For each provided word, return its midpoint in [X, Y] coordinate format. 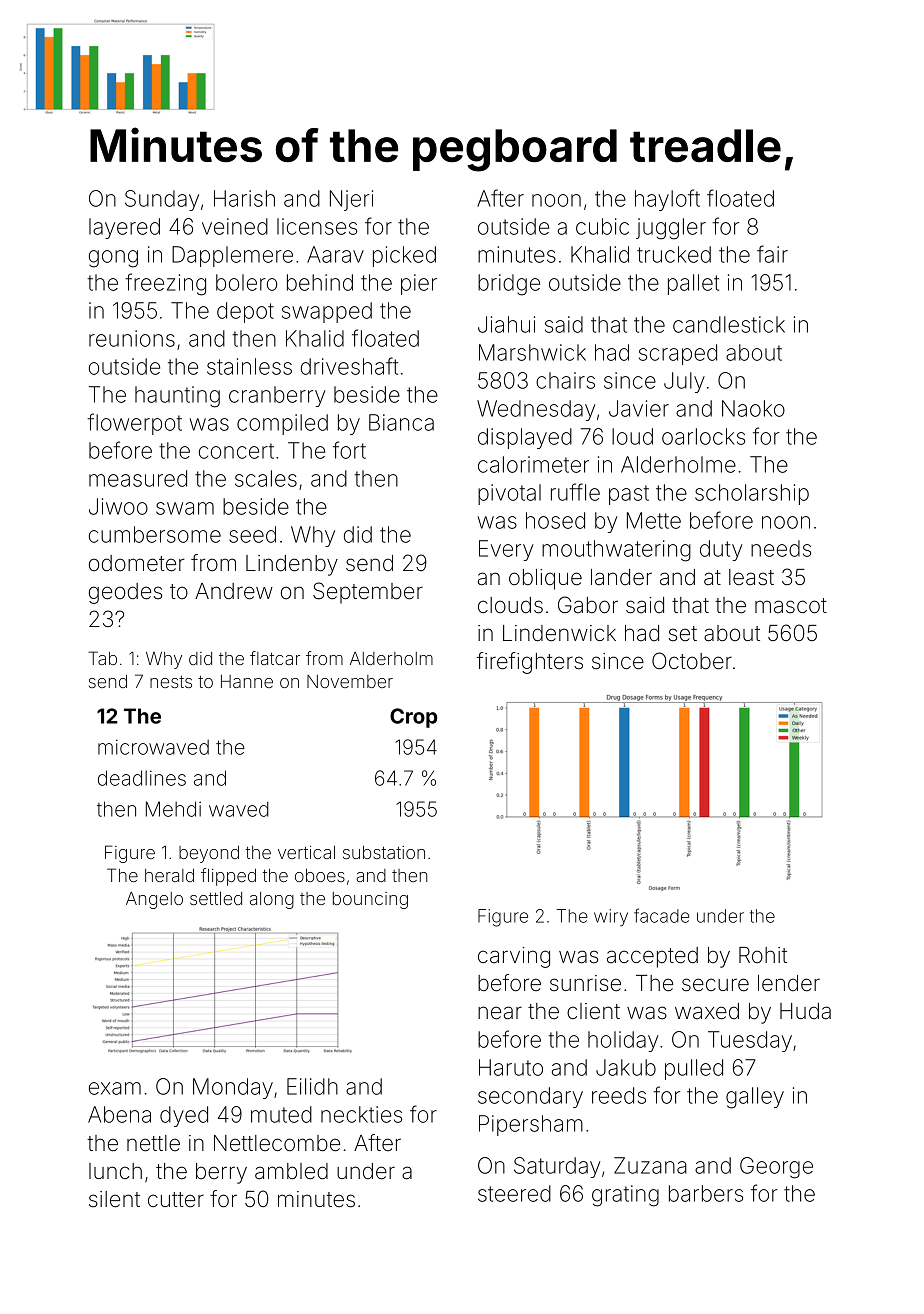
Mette [654, 520]
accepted [652, 957]
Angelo [154, 900]
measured [138, 478]
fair [772, 254]
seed [252, 534]
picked [404, 256]
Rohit [763, 955]
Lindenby [292, 565]
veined [235, 226]
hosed [555, 520]
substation [384, 852]
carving [514, 957]
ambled [291, 1171]
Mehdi [173, 809]
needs [781, 548]
